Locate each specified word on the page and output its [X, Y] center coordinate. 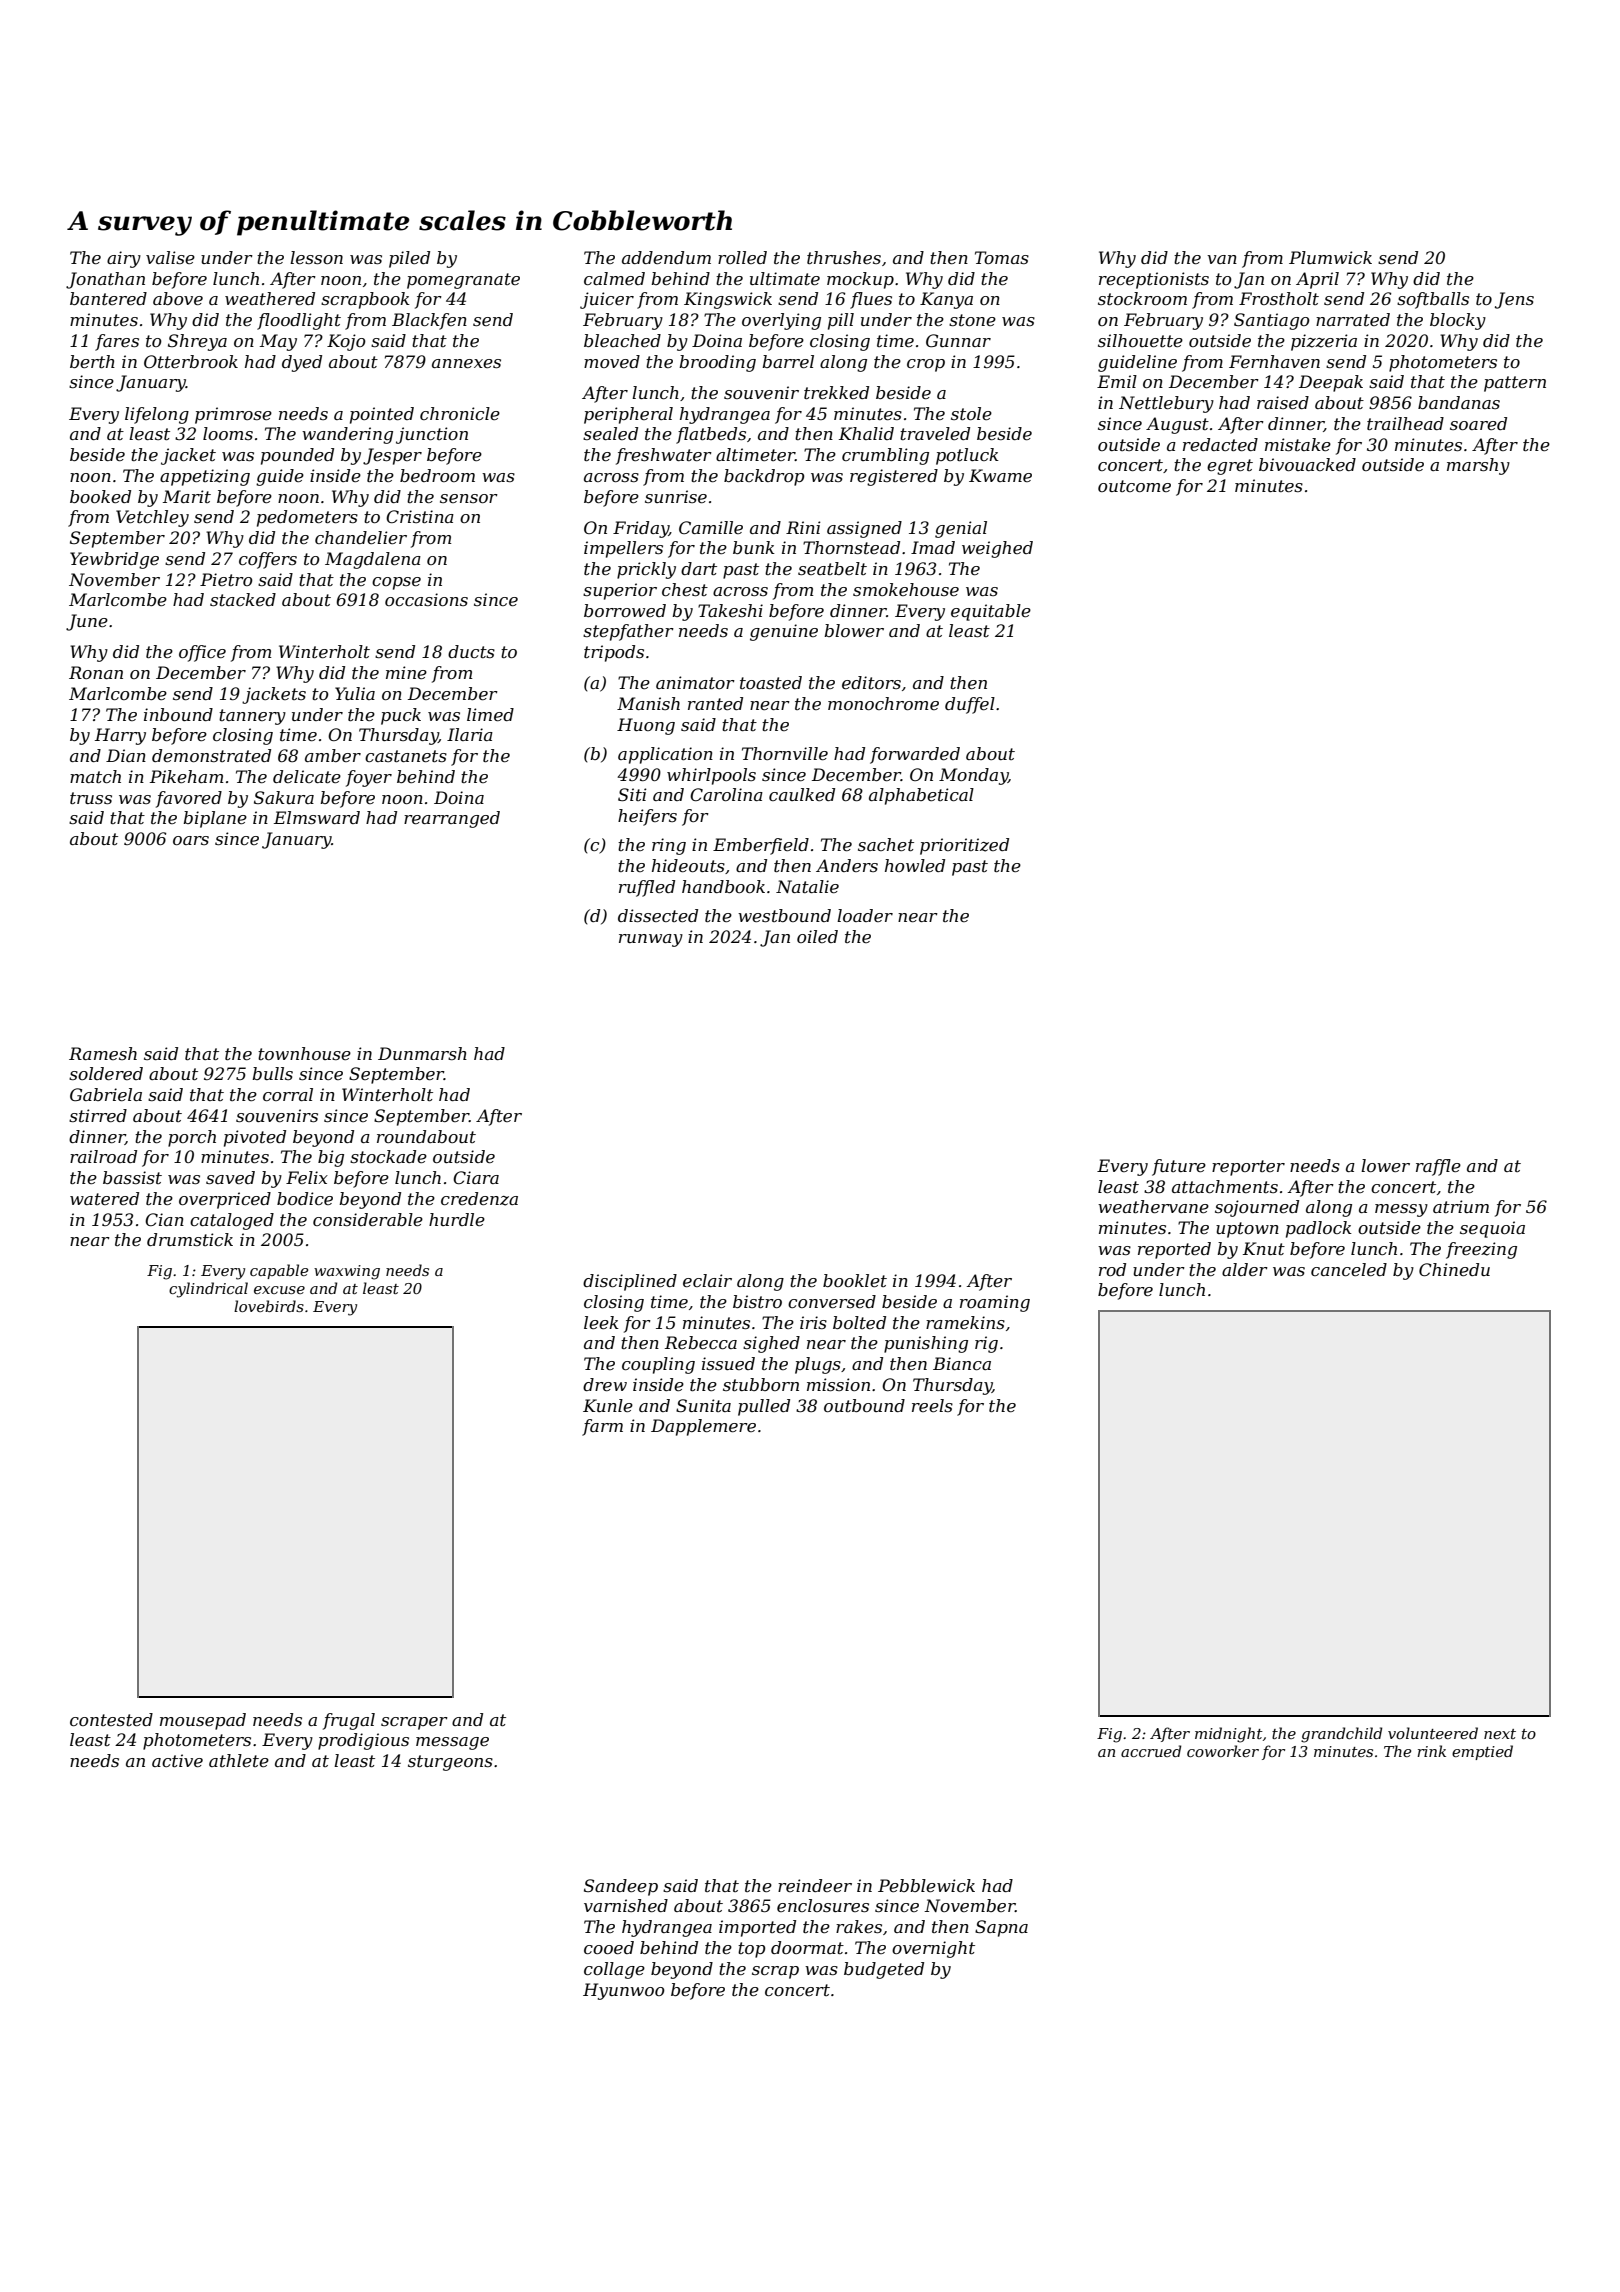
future [1179, 1167]
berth [92, 361]
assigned [864, 529]
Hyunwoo [624, 1991]
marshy [1478, 466]
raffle [1438, 1167]
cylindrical [208, 1290]
